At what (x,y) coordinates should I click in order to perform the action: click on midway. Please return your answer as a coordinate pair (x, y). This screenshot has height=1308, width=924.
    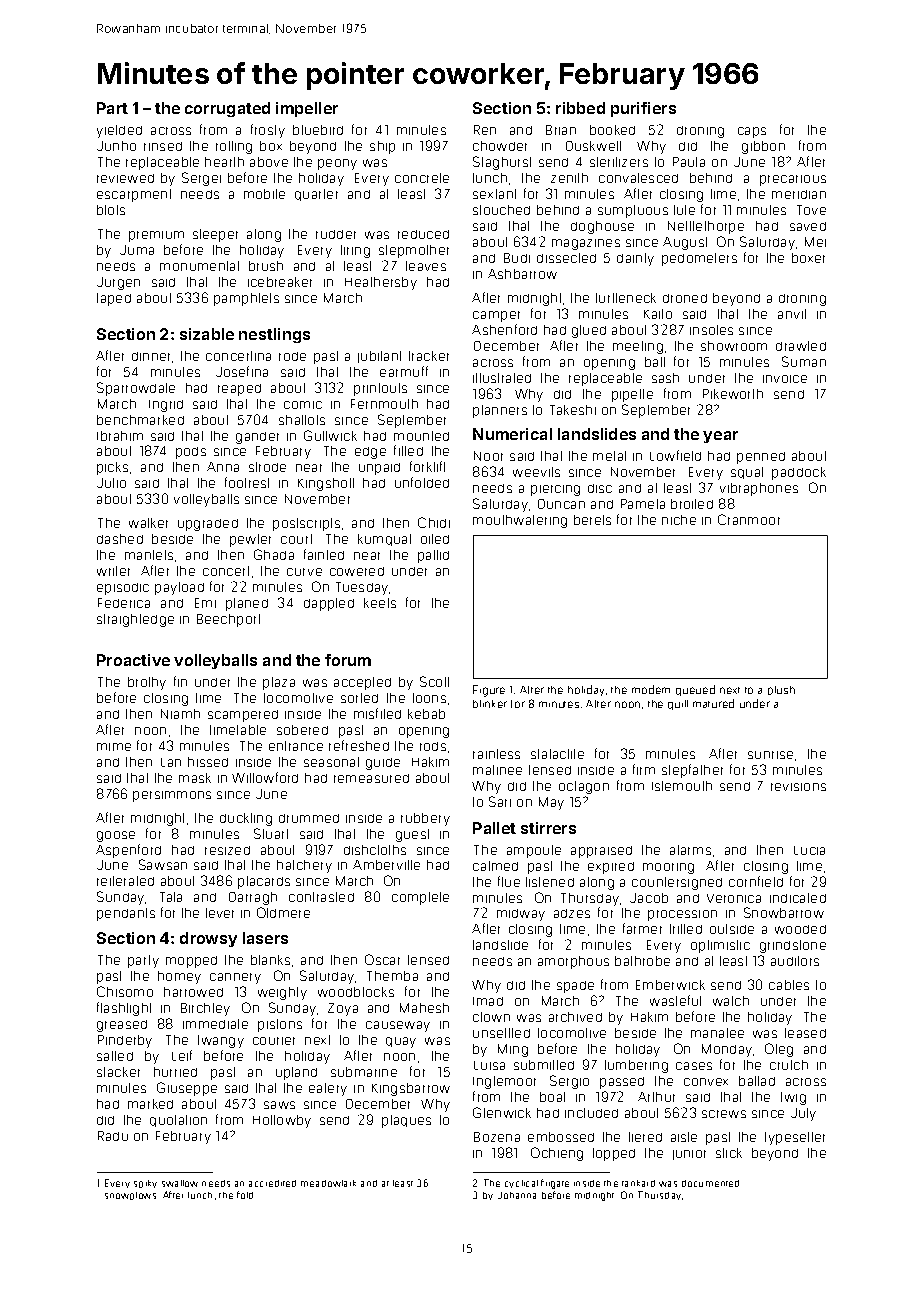
    Looking at the image, I should click on (521, 915).
